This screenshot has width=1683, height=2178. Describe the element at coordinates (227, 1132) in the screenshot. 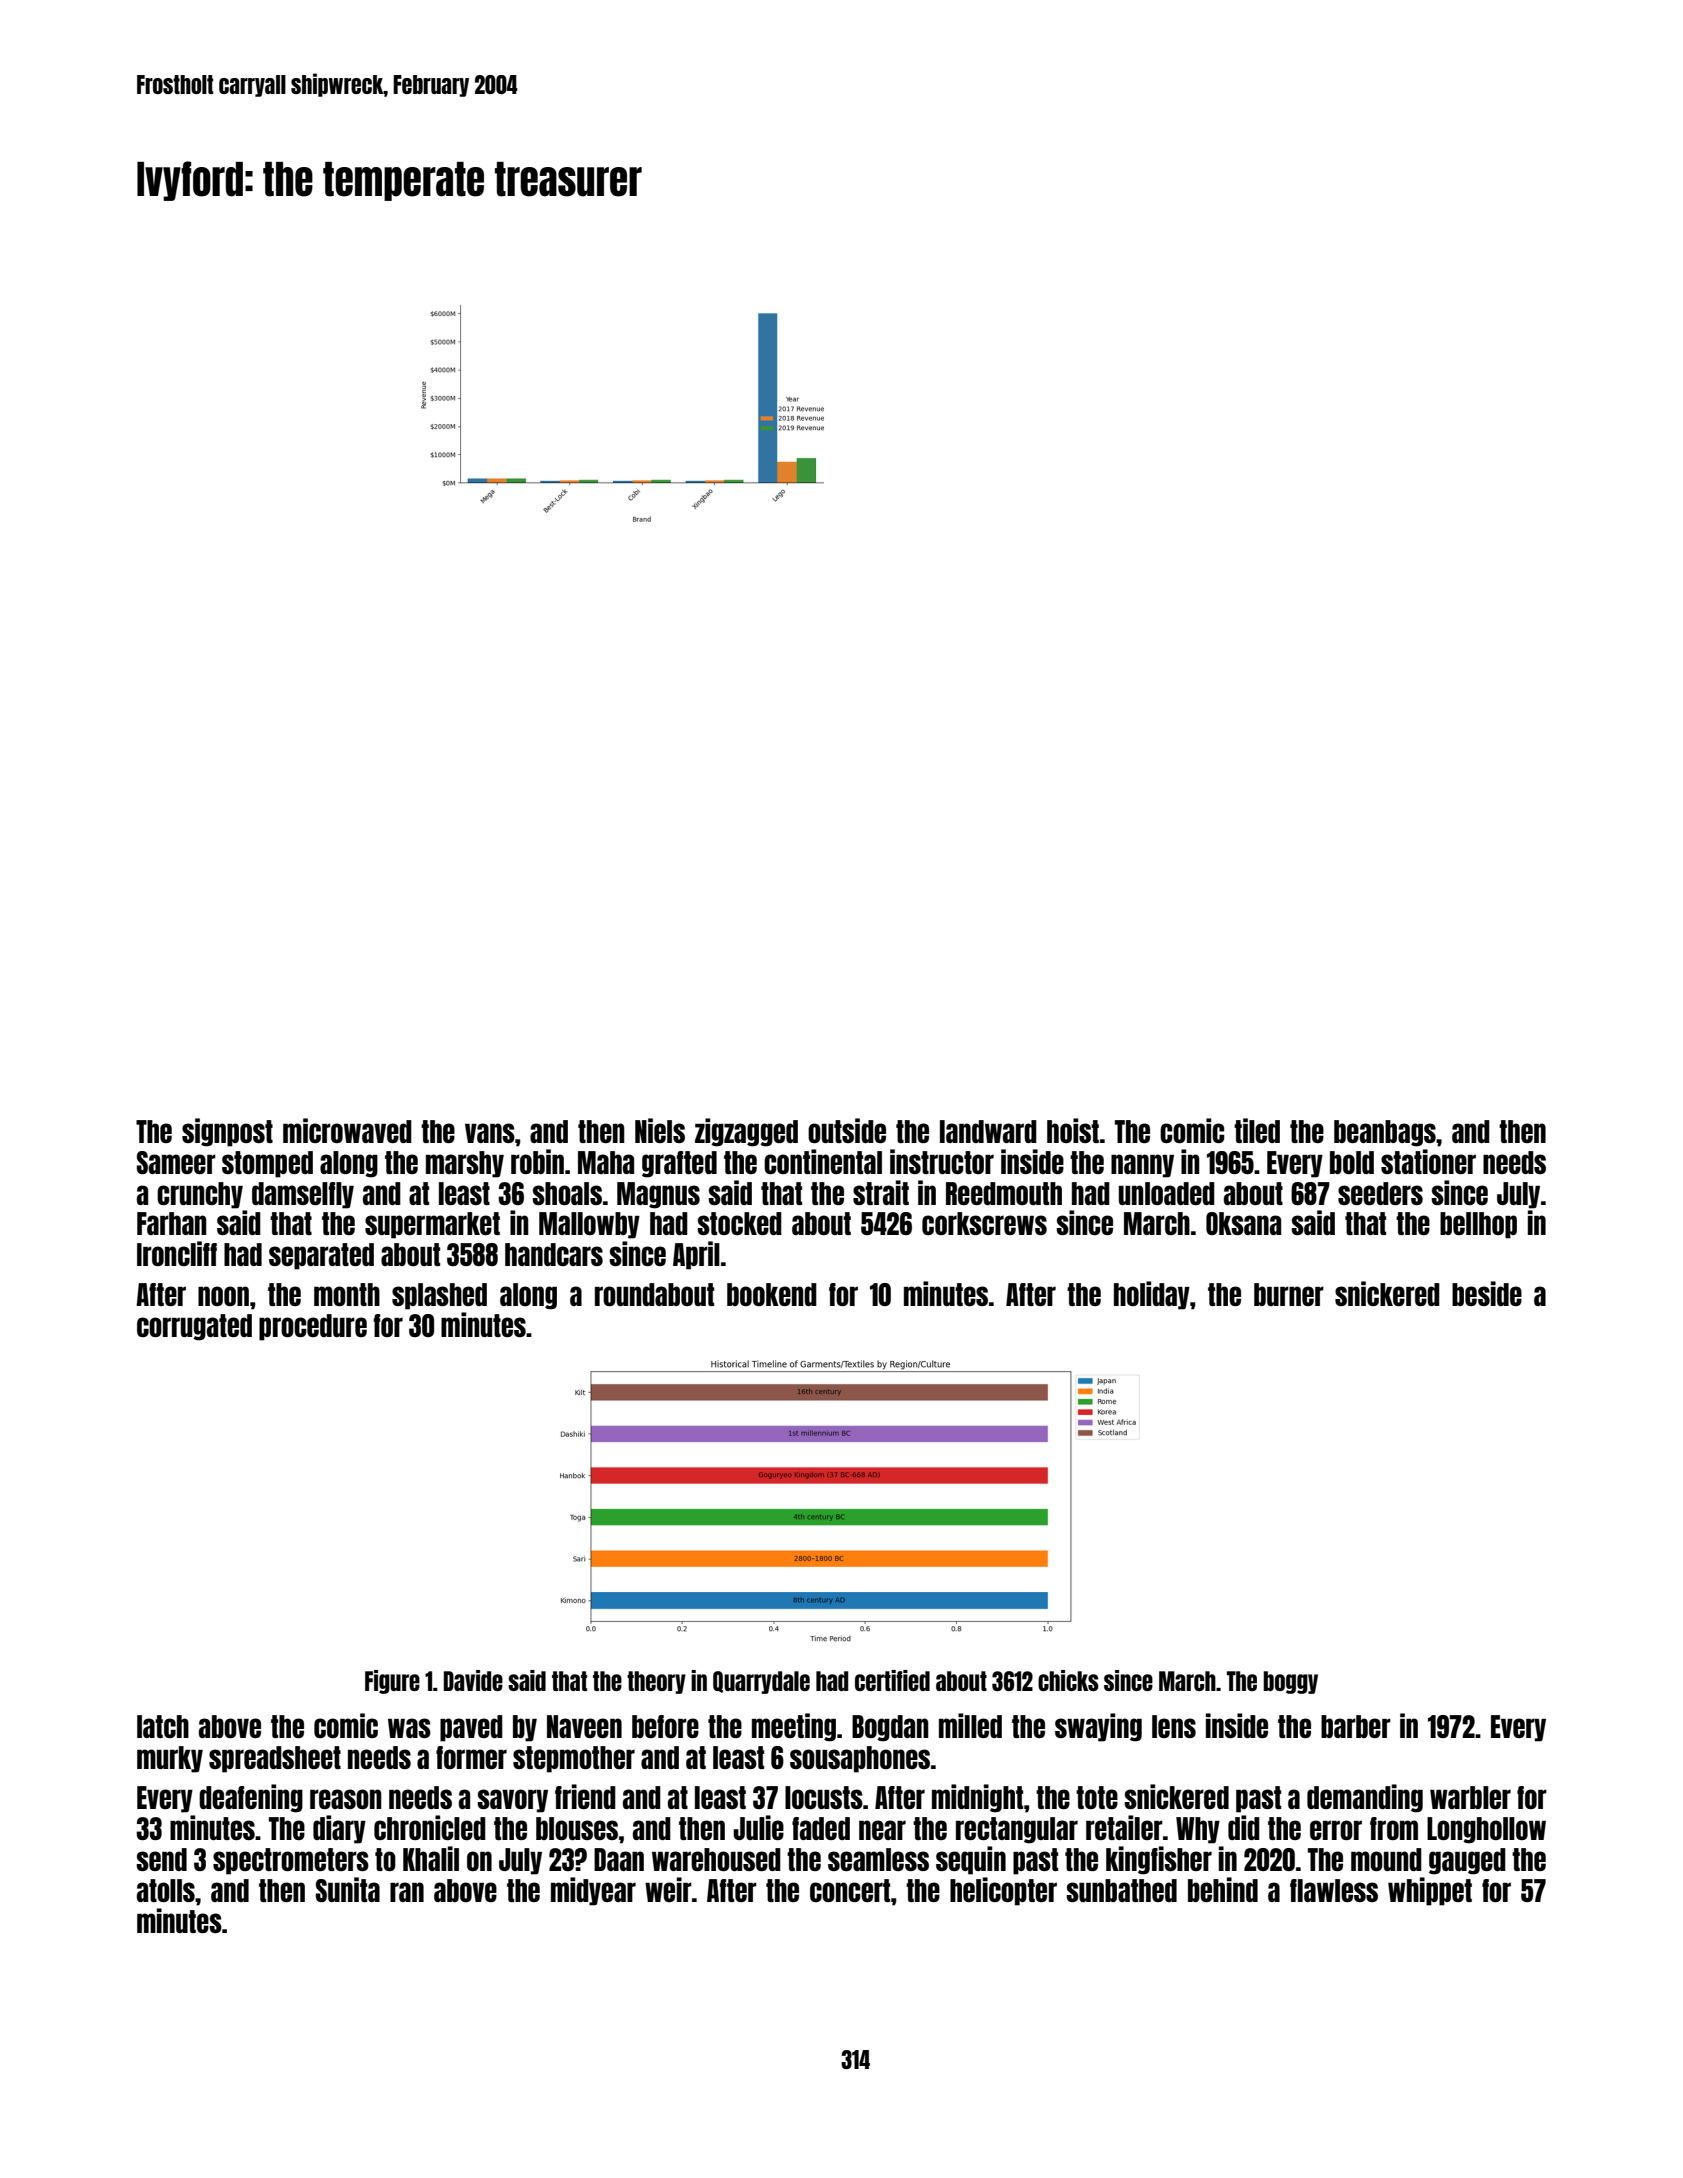

I see `signpost` at that location.
